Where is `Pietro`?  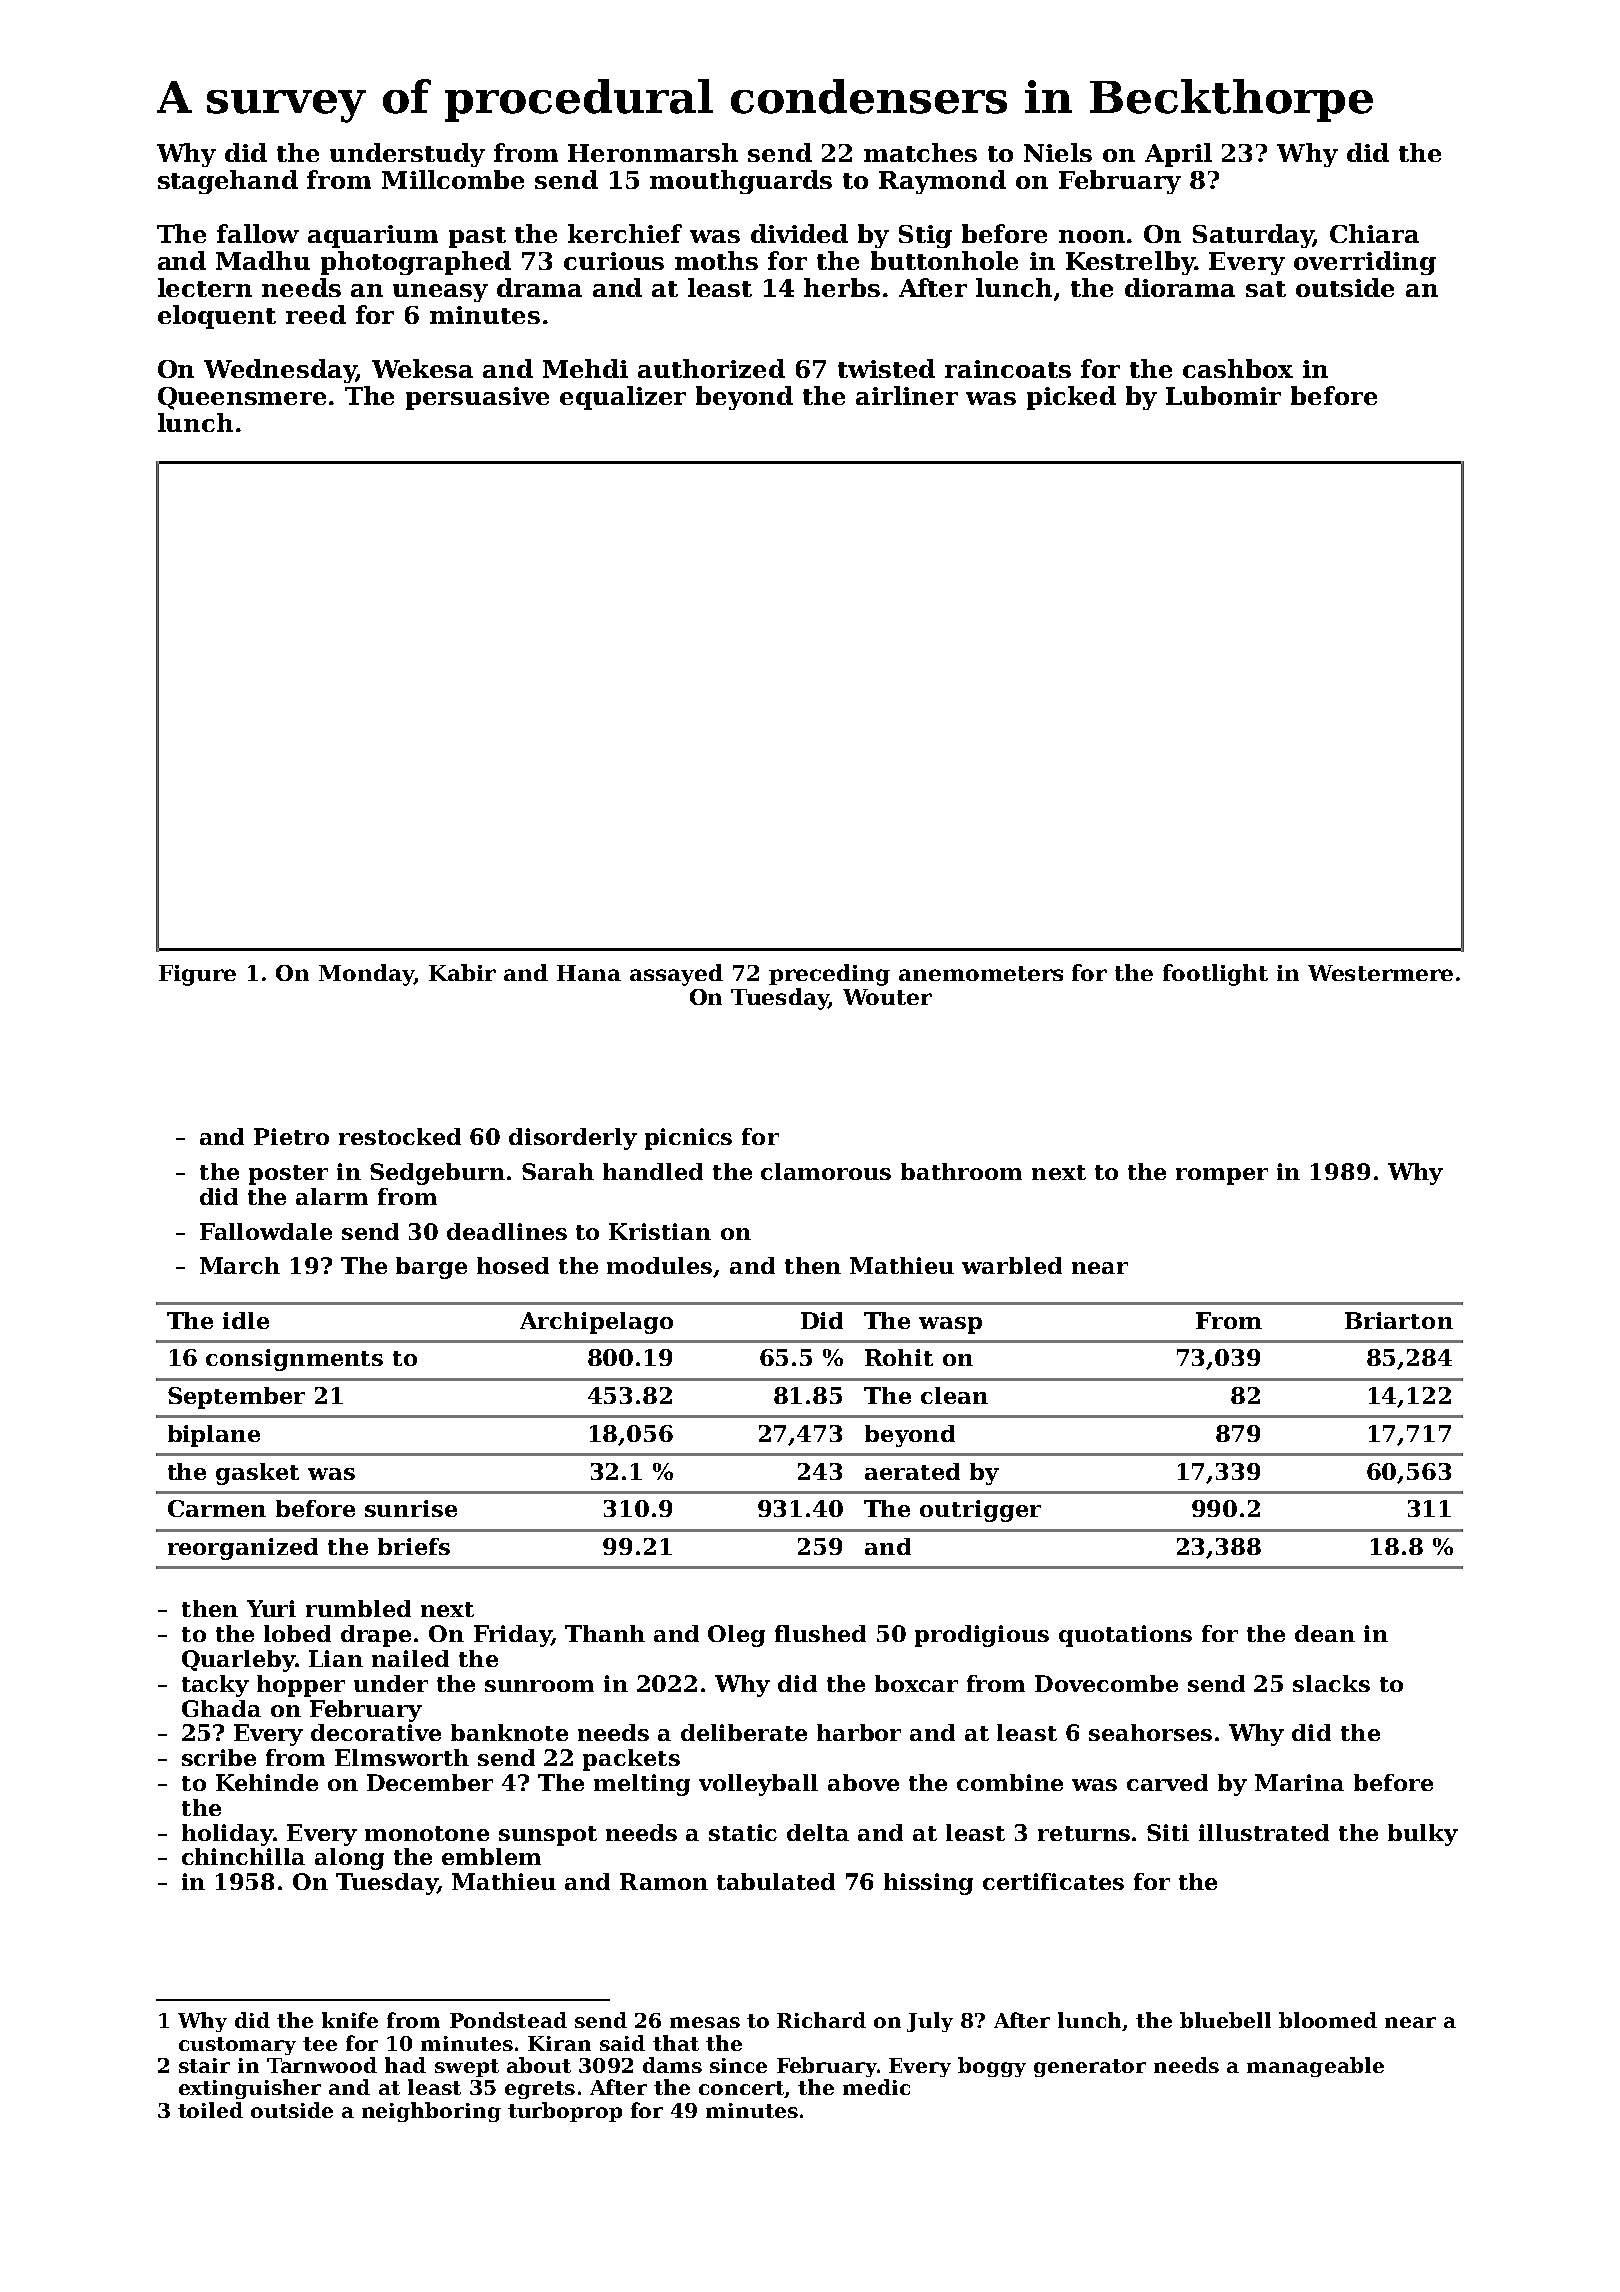 Pietro is located at coordinates (291, 1136).
